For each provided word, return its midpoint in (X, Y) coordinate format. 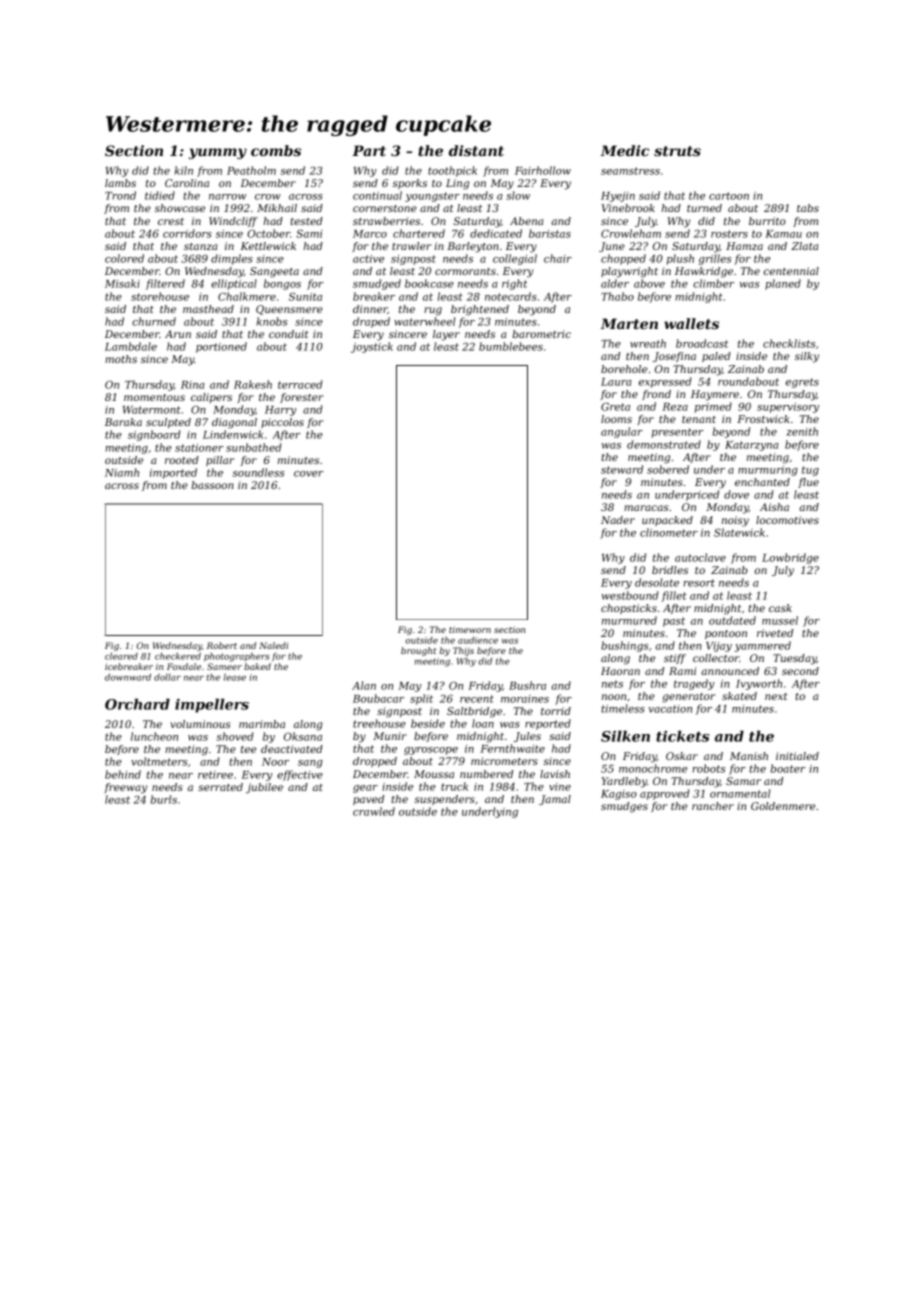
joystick (372, 347)
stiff (675, 659)
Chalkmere (247, 296)
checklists (789, 343)
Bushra (527, 685)
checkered (178, 656)
